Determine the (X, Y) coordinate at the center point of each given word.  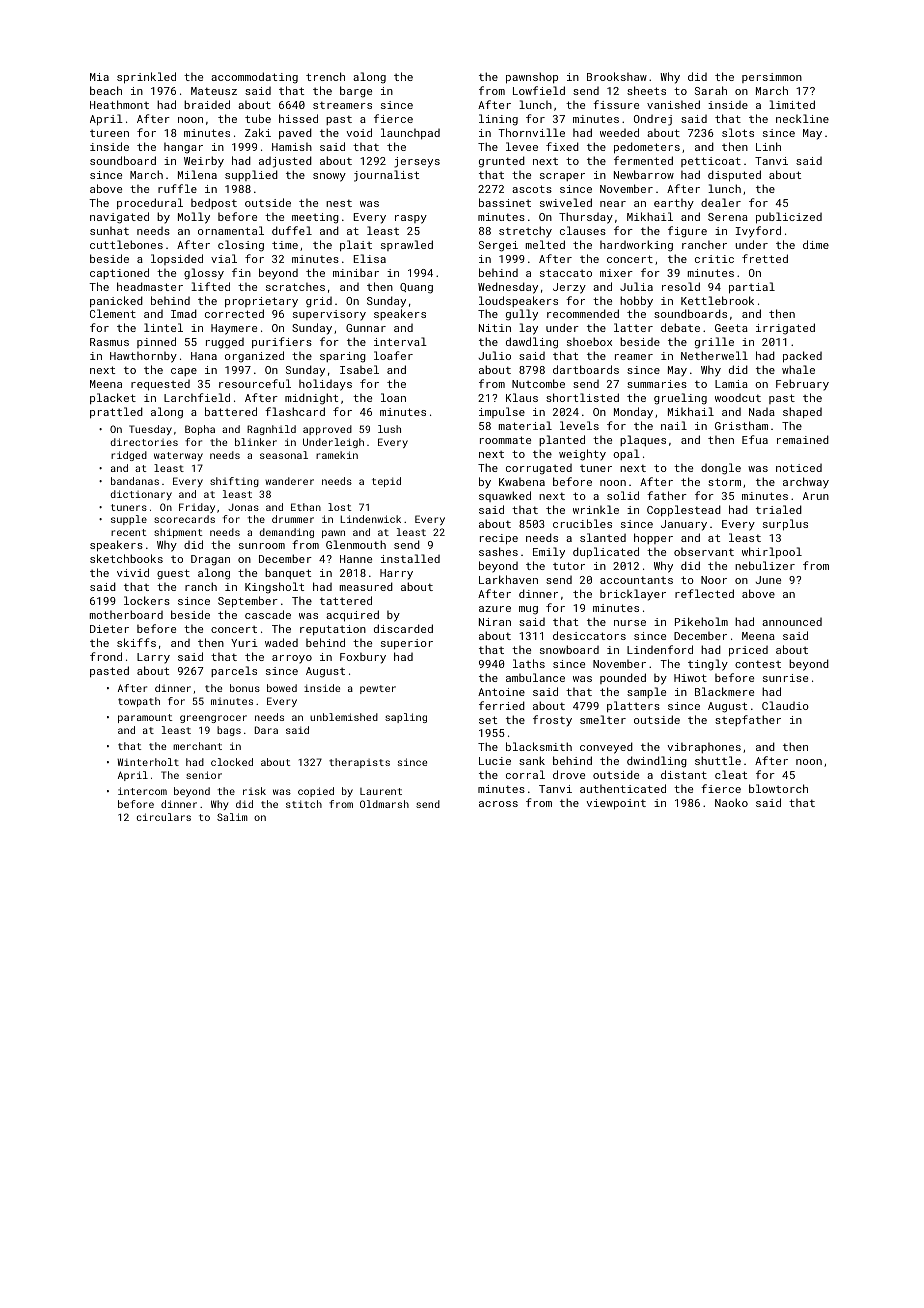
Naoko (731, 802)
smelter (603, 719)
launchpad (410, 133)
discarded (403, 628)
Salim (232, 817)
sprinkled (146, 78)
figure (687, 232)
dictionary (141, 495)
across (498, 804)
